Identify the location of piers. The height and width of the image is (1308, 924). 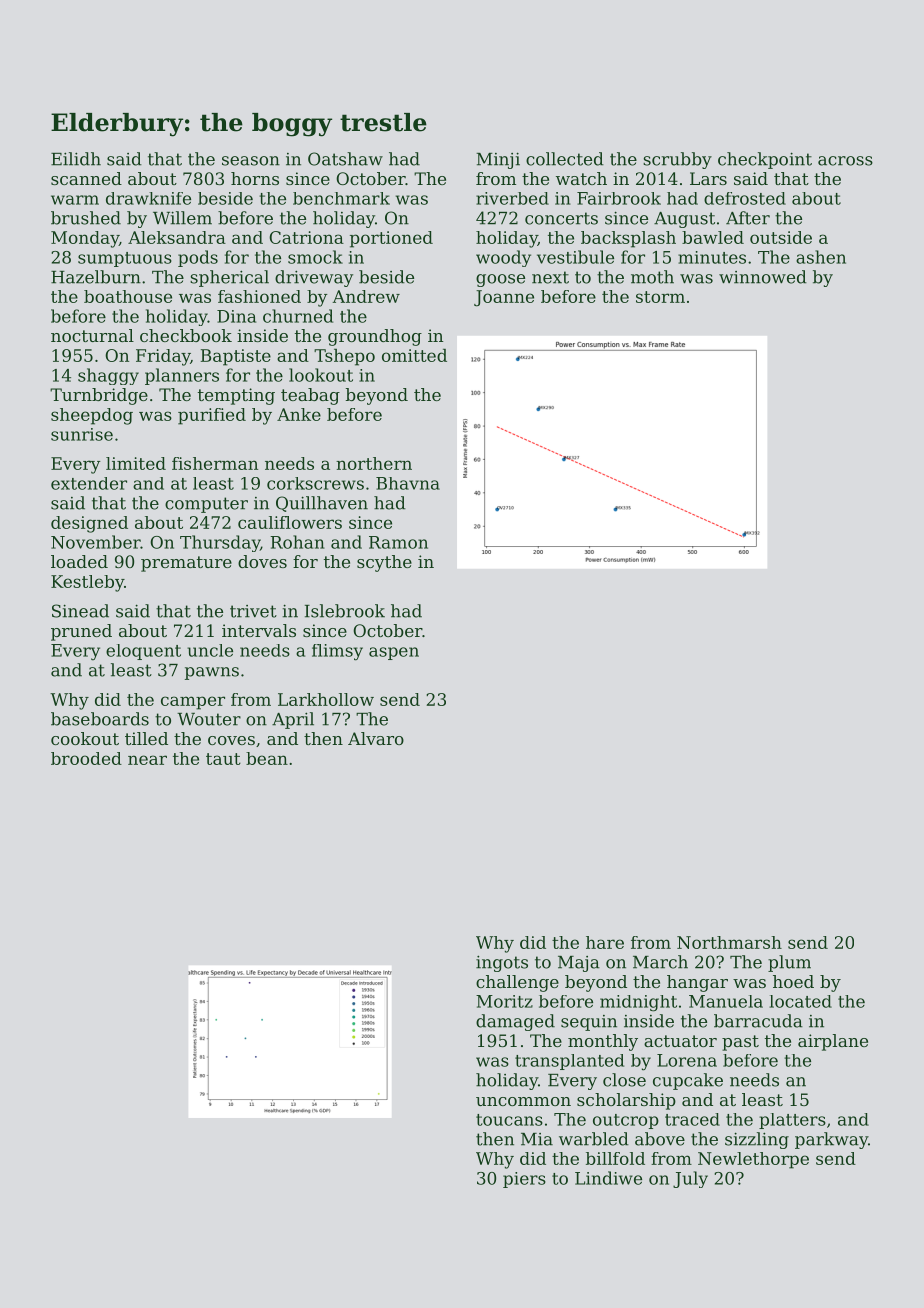
(524, 1180).
